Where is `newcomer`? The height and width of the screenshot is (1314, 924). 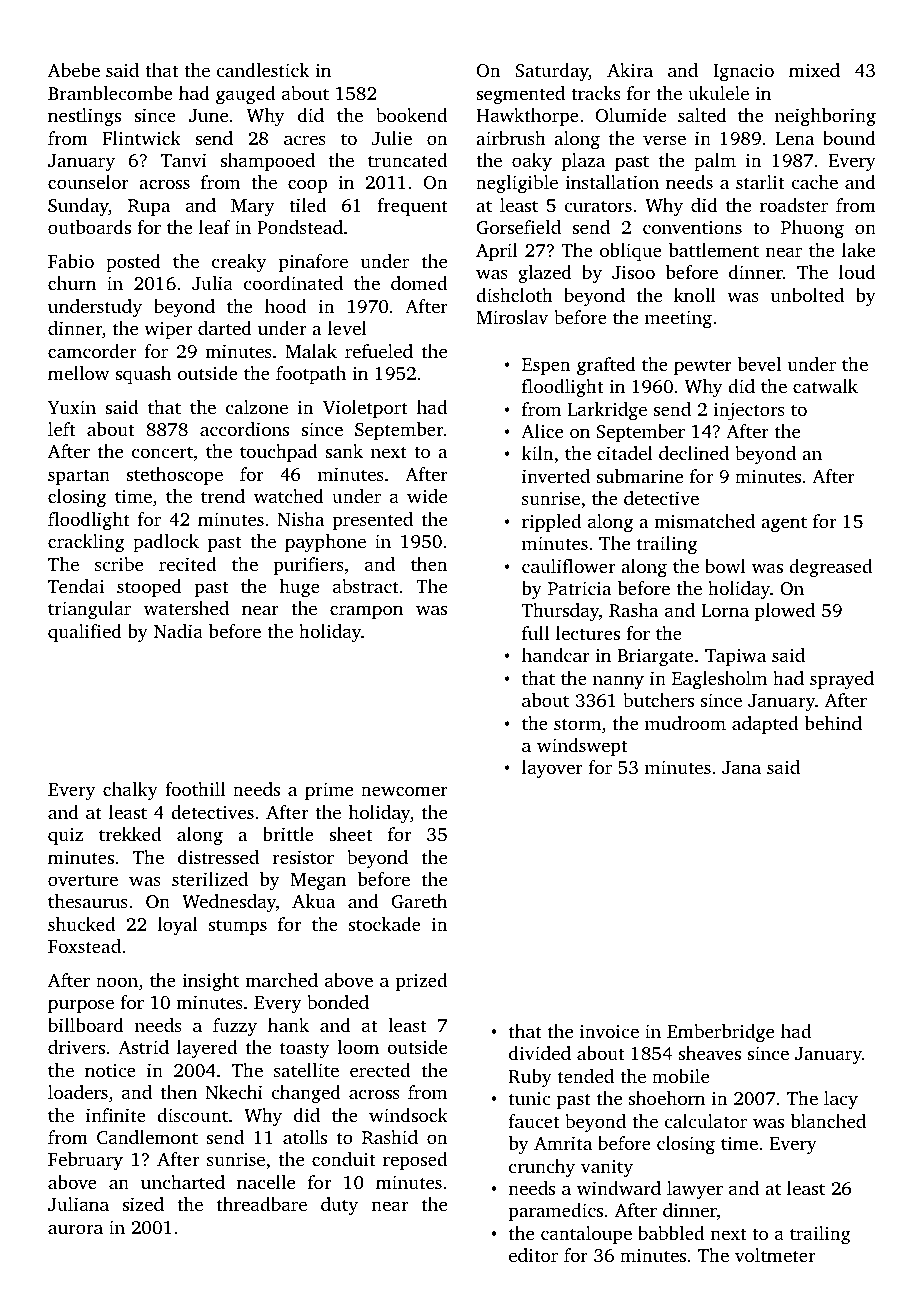
newcomer is located at coordinates (404, 791).
